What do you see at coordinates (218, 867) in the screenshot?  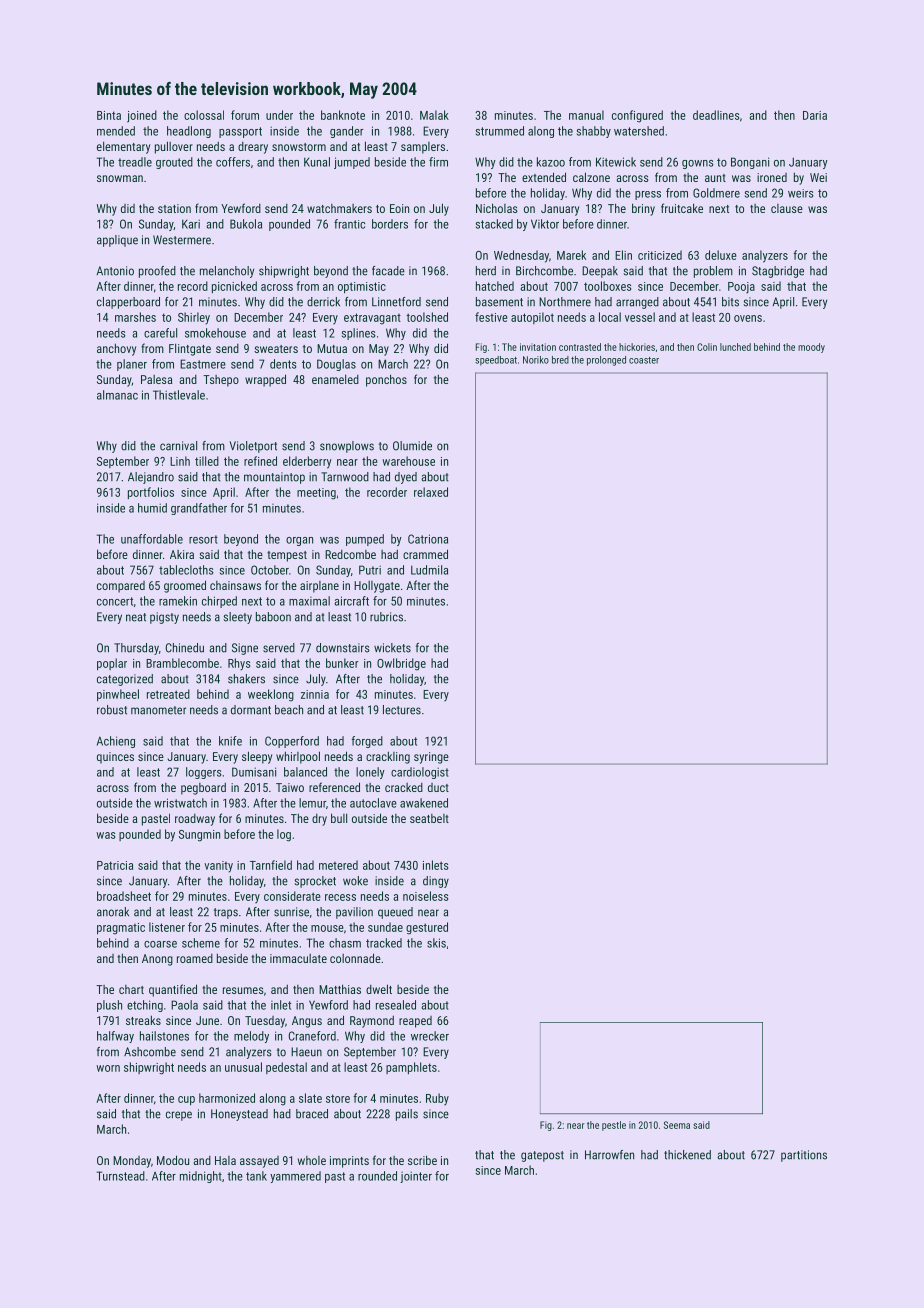 I see `vanity` at bounding box center [218, 867].
